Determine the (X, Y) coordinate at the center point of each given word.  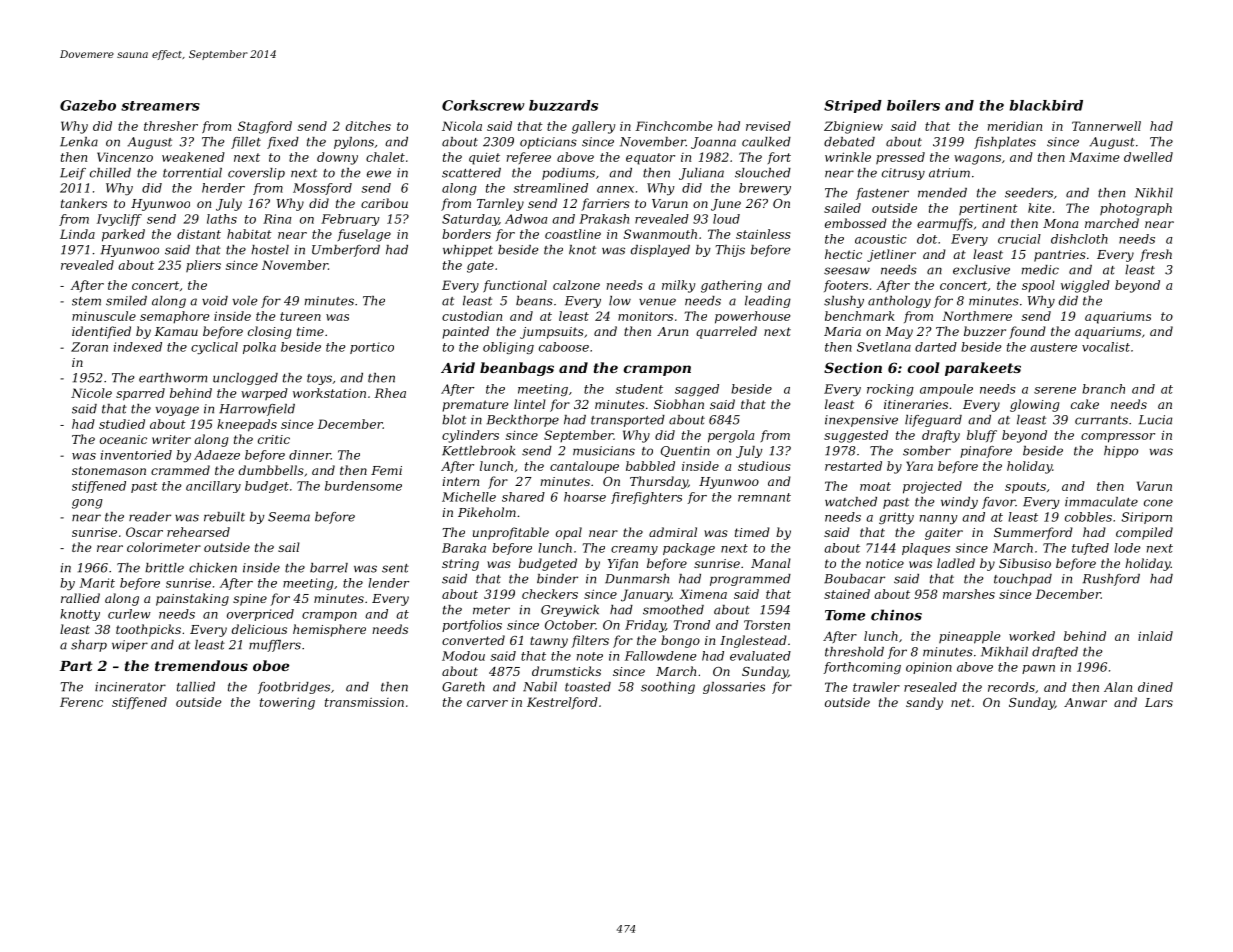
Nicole (91, 393)
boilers (913, 105)
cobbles (1088, 517)
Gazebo (88, 105)
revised (768, 126)
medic (1040, 270)
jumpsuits (552, 333)
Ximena (703, 594)
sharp (89, 646)
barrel (329, 568)
